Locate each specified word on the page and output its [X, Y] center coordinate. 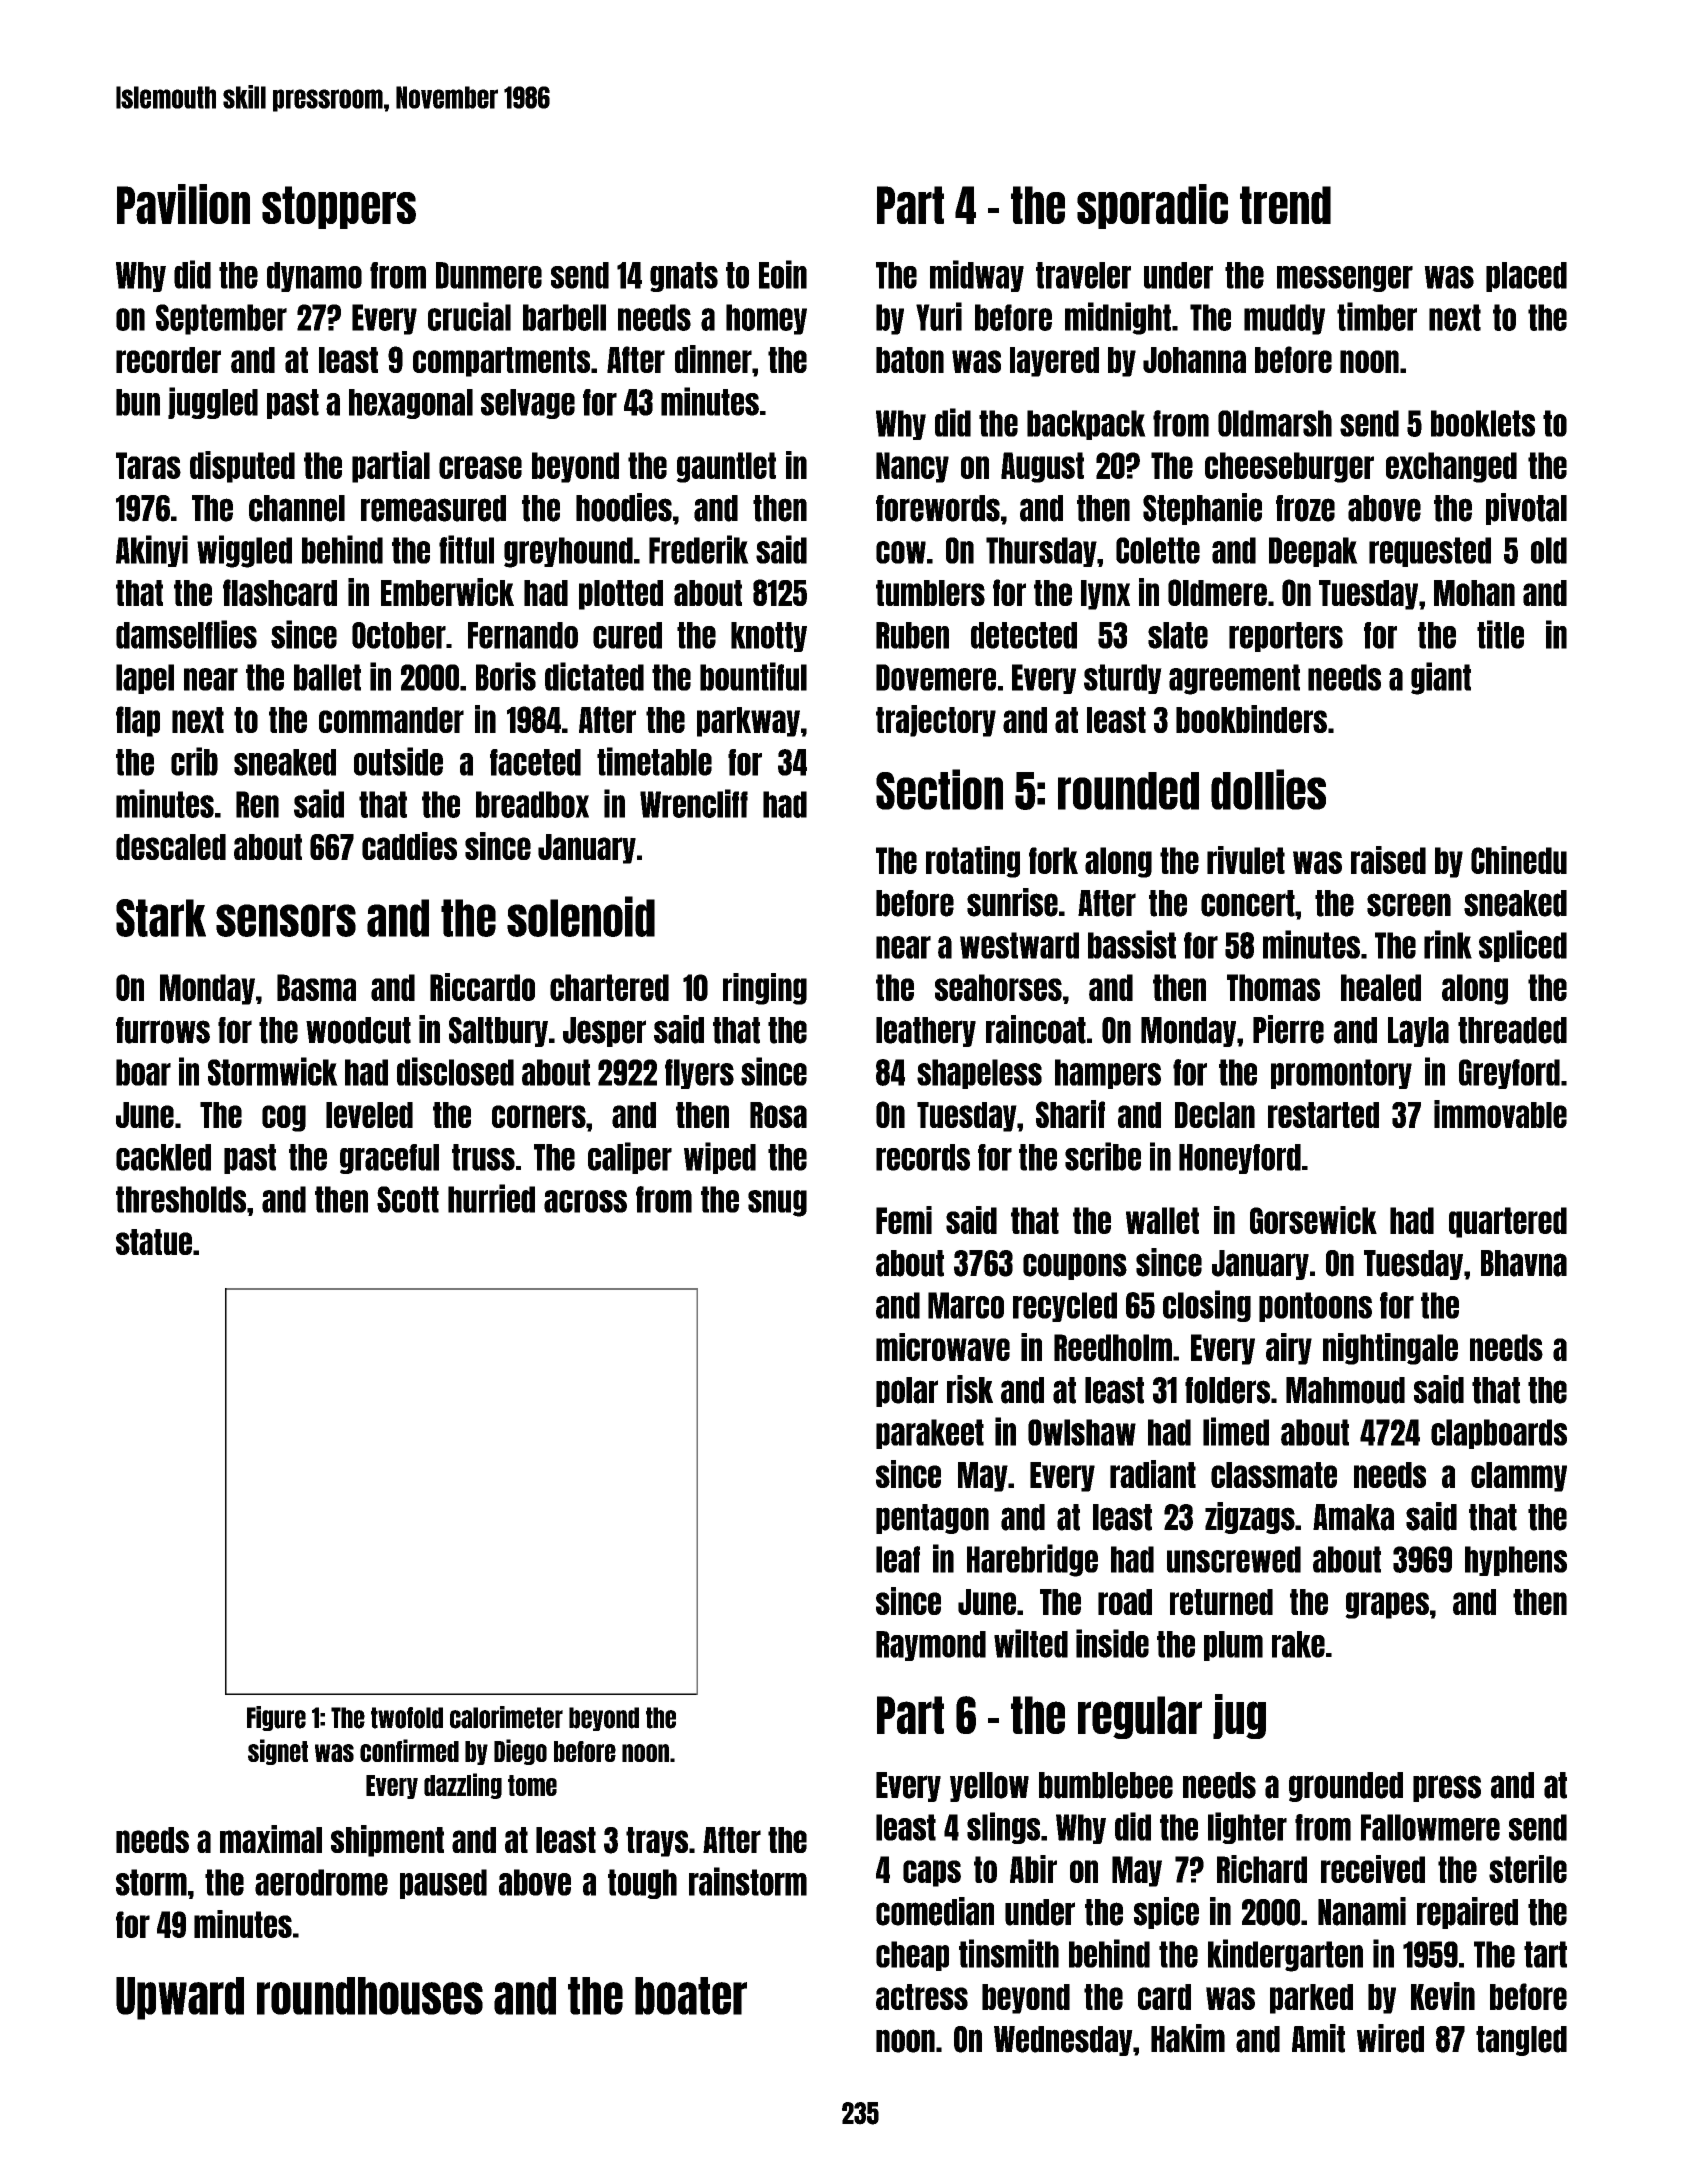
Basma [316, 987]
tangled [1521, 2041]
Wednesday [1063, 2041]
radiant [1153, 1474]
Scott [408, 1199]
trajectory [936, 721]
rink [1448, 944]
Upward [180, 1998]
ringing [765, 989]
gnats [684, 277]
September [221, 319]
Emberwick [447, 592]
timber [1377, 316]
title [1500, 634]
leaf [898, 1559]
